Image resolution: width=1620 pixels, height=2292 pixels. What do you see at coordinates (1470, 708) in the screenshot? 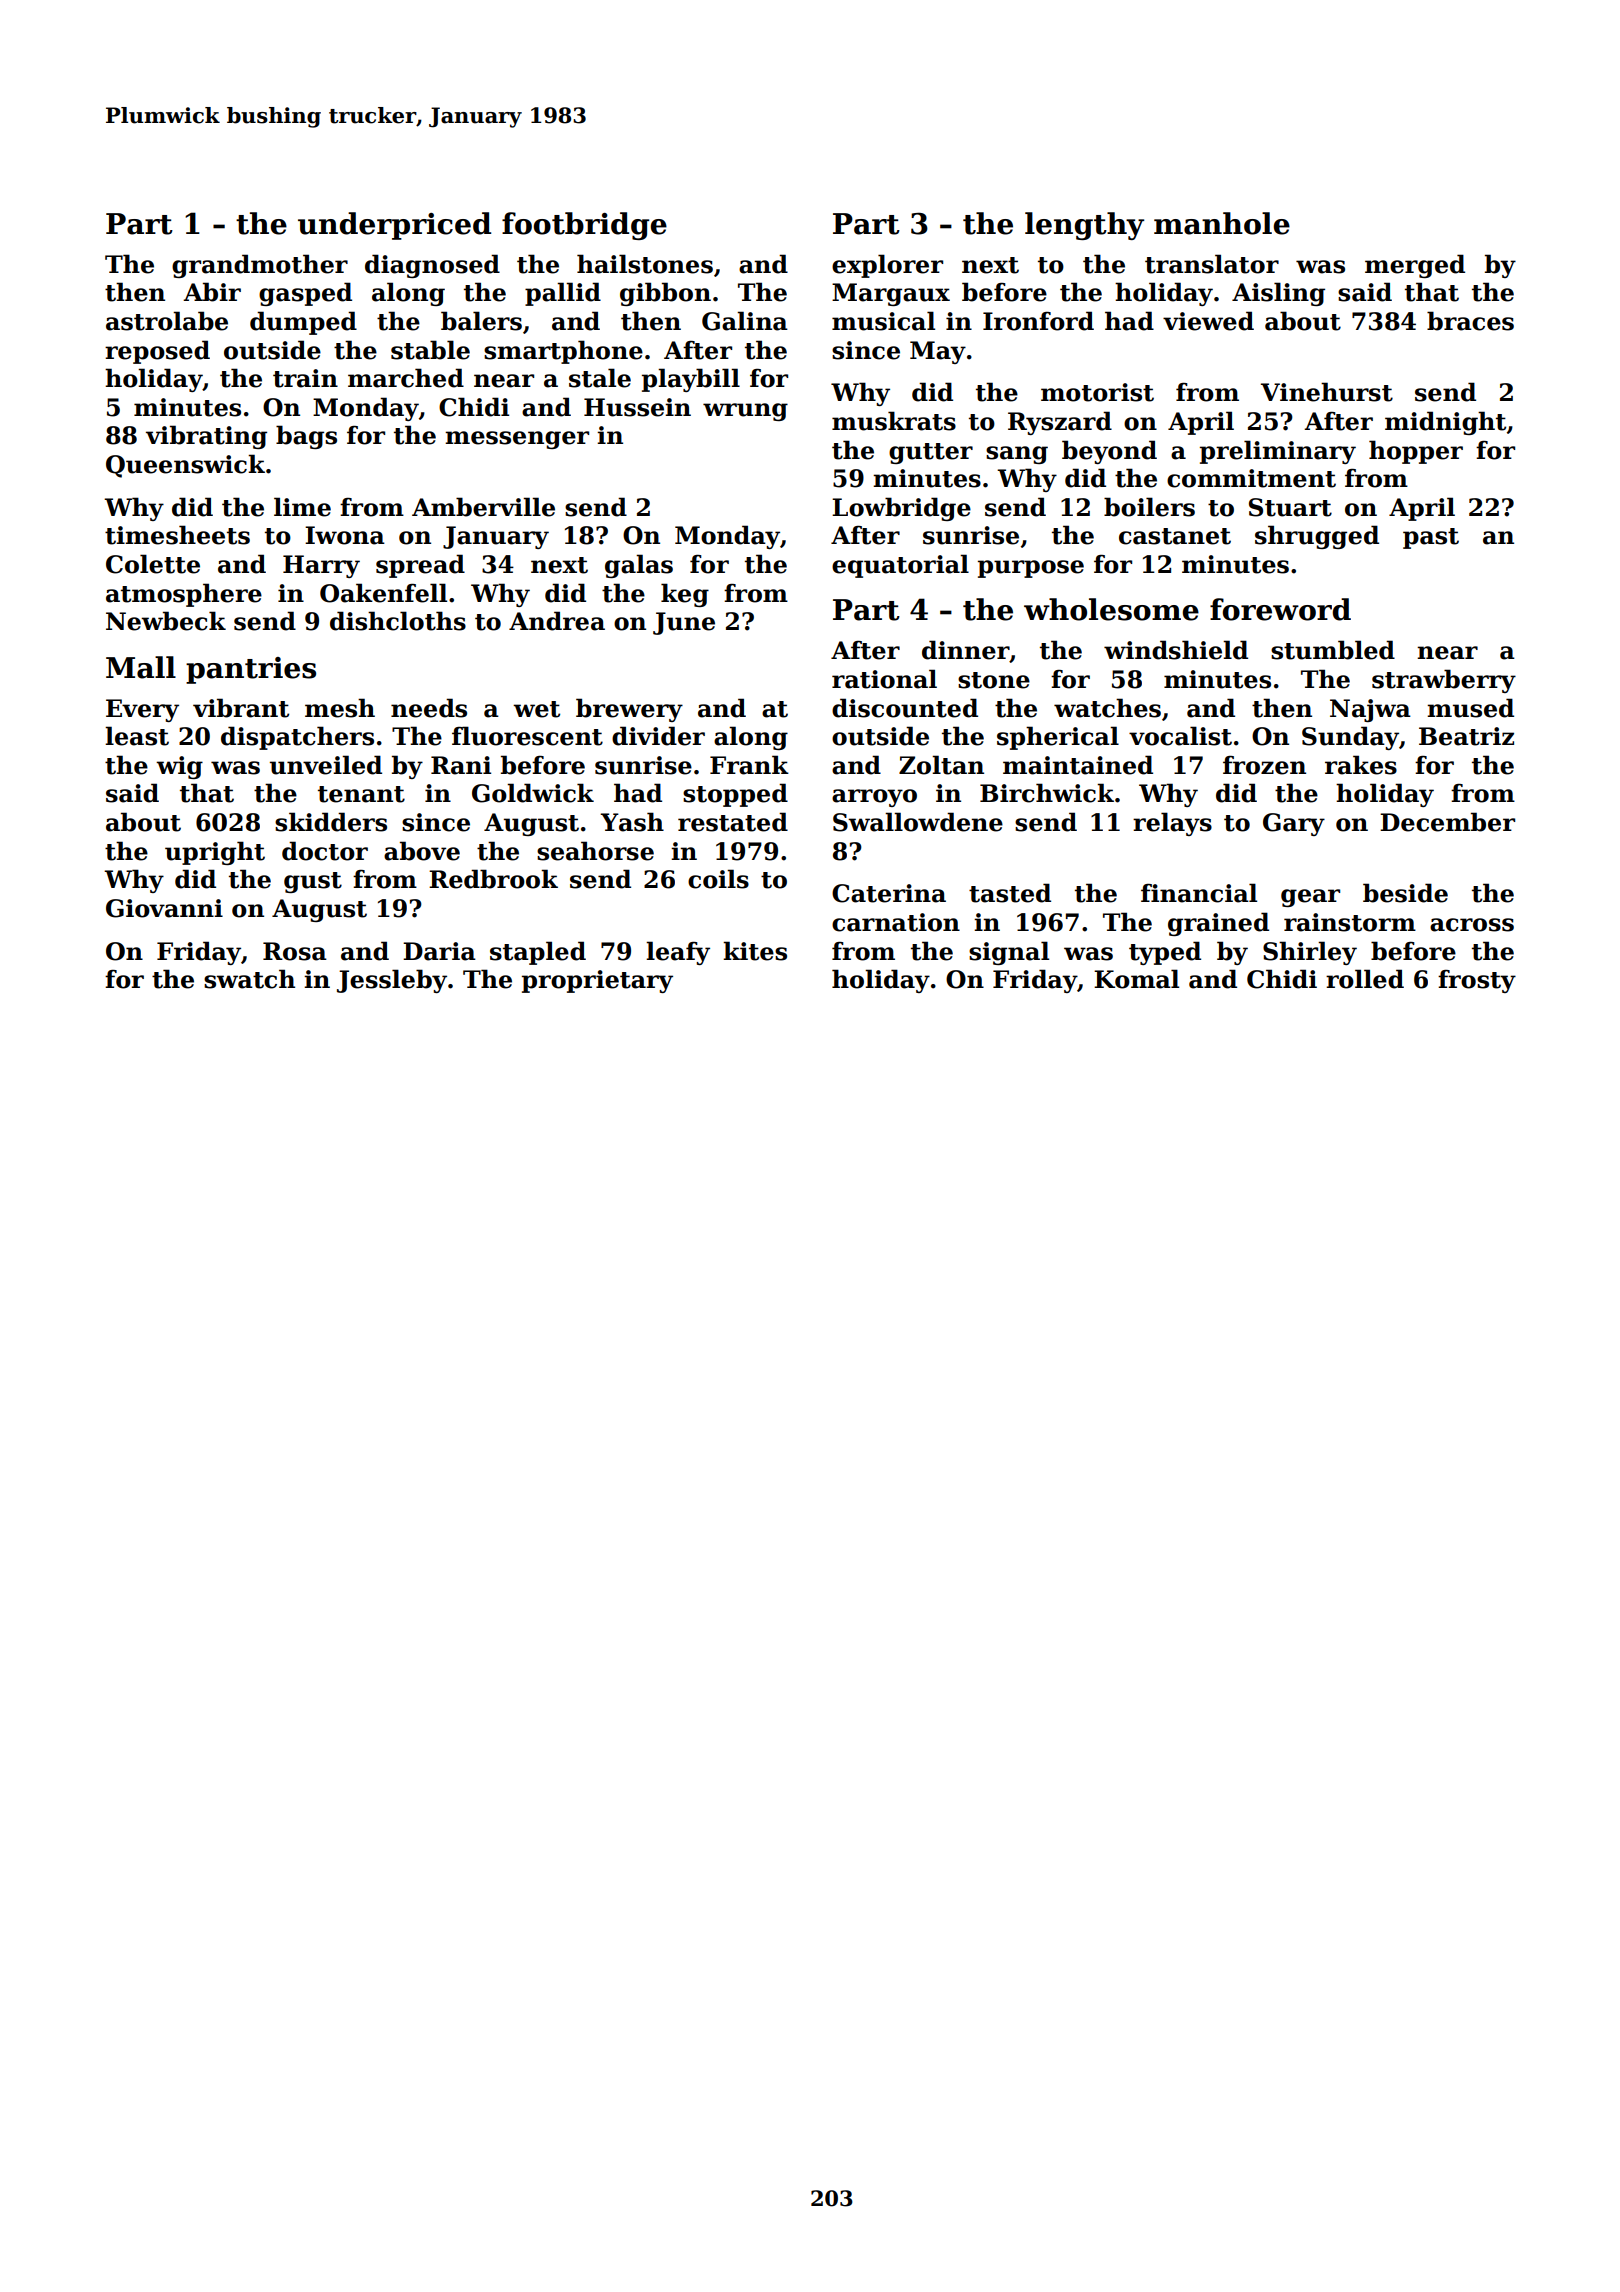
I see `mused` at bounding box center [1470, 708].
